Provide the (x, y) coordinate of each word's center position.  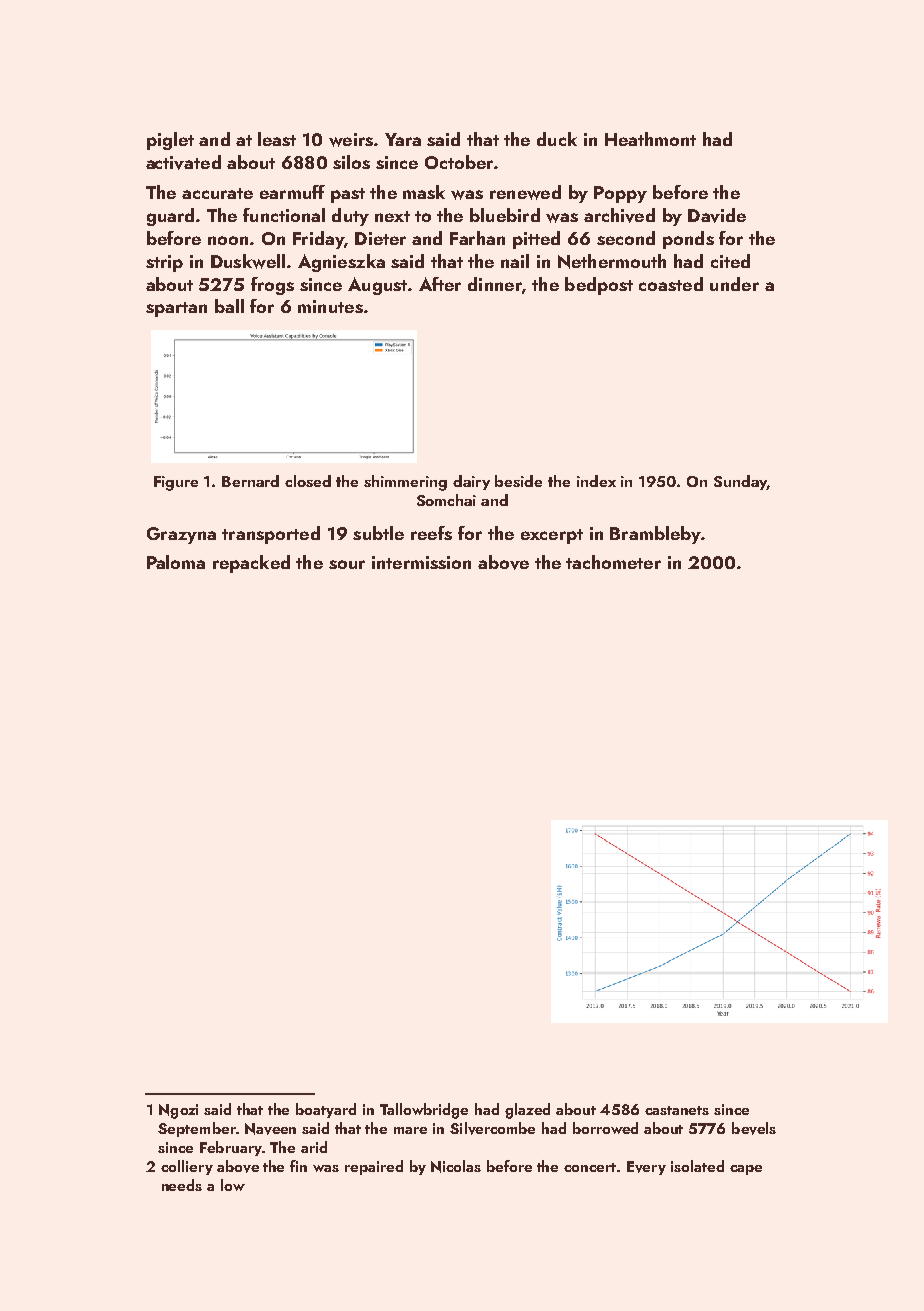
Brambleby (655, 535)
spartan (176, 309)
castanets (677, 1110)
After (440, 284)
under (734, 284)
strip (164, 263)
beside (518, 481)
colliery (187, 1167)
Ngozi (178, 1111)
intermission (421, 562)
